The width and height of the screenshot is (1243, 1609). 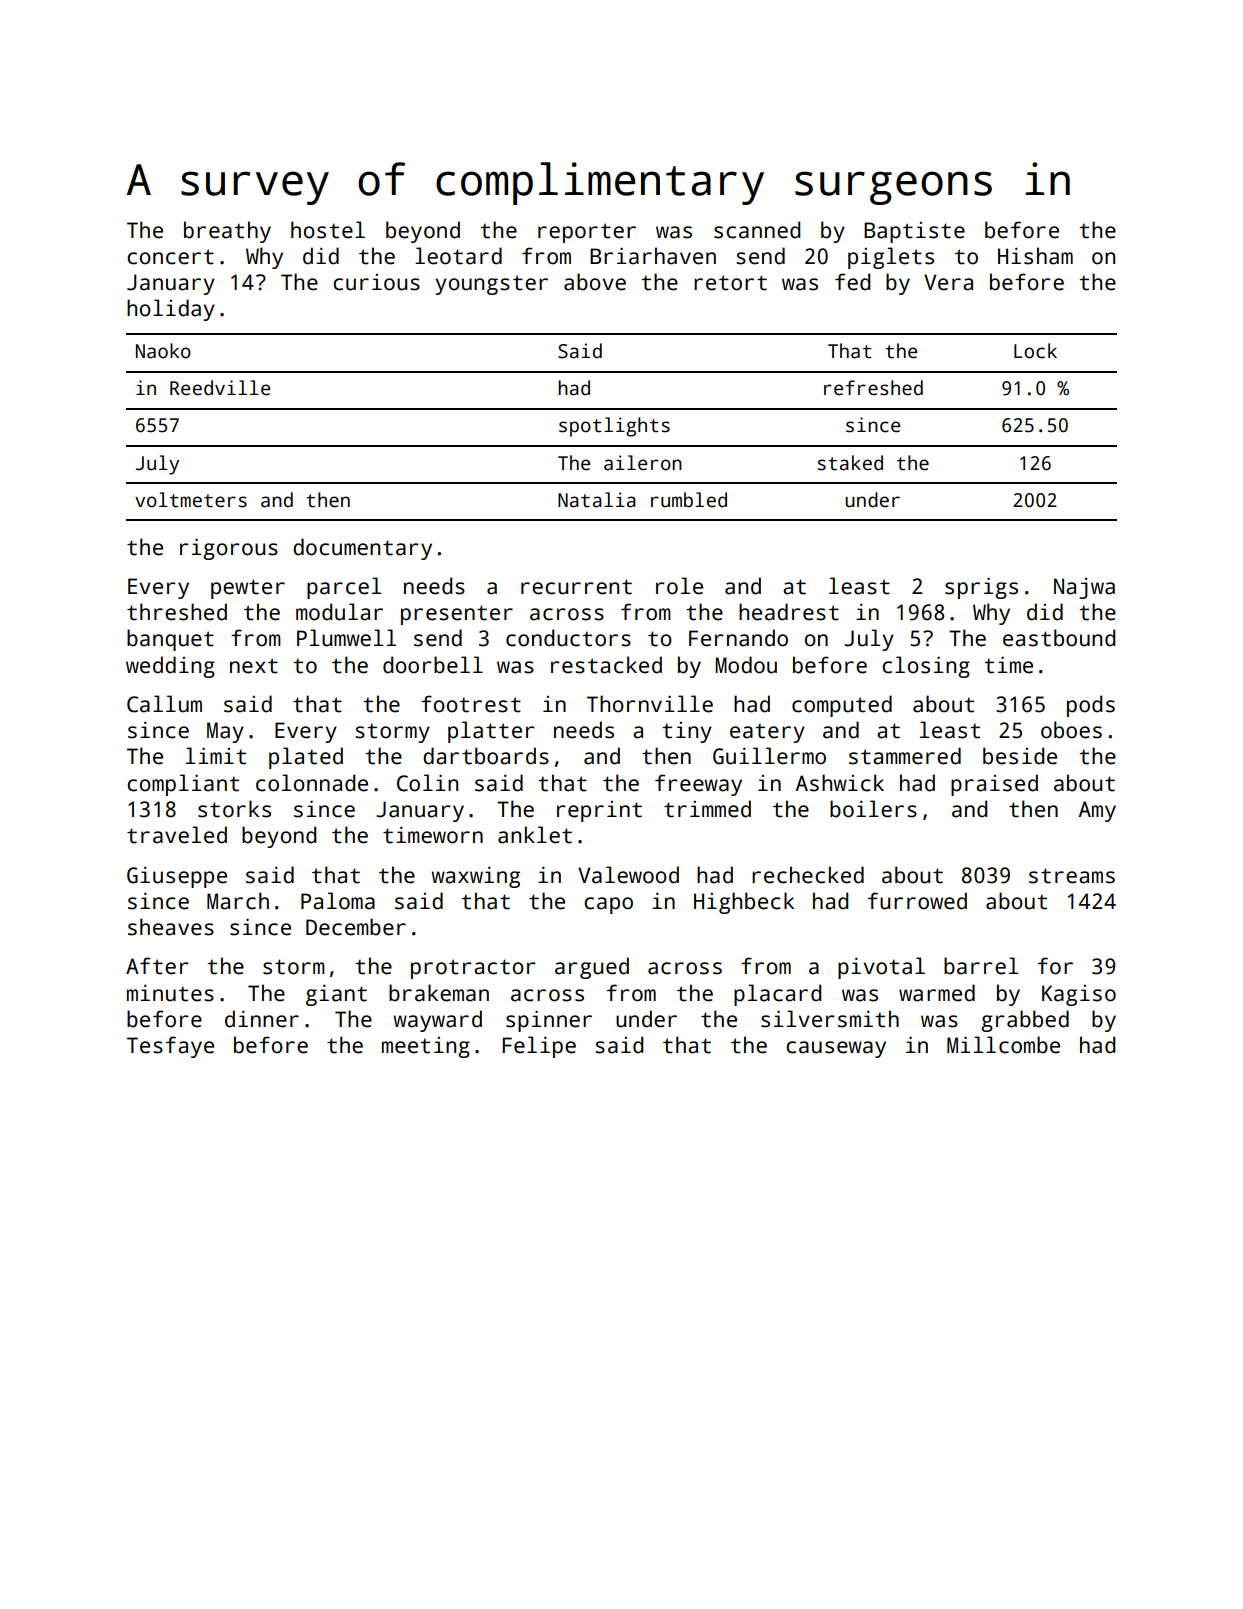 What do you see at coordinates (698, 785) in the screenshot?
I see `freeway` at bounding box center [698, 785].
